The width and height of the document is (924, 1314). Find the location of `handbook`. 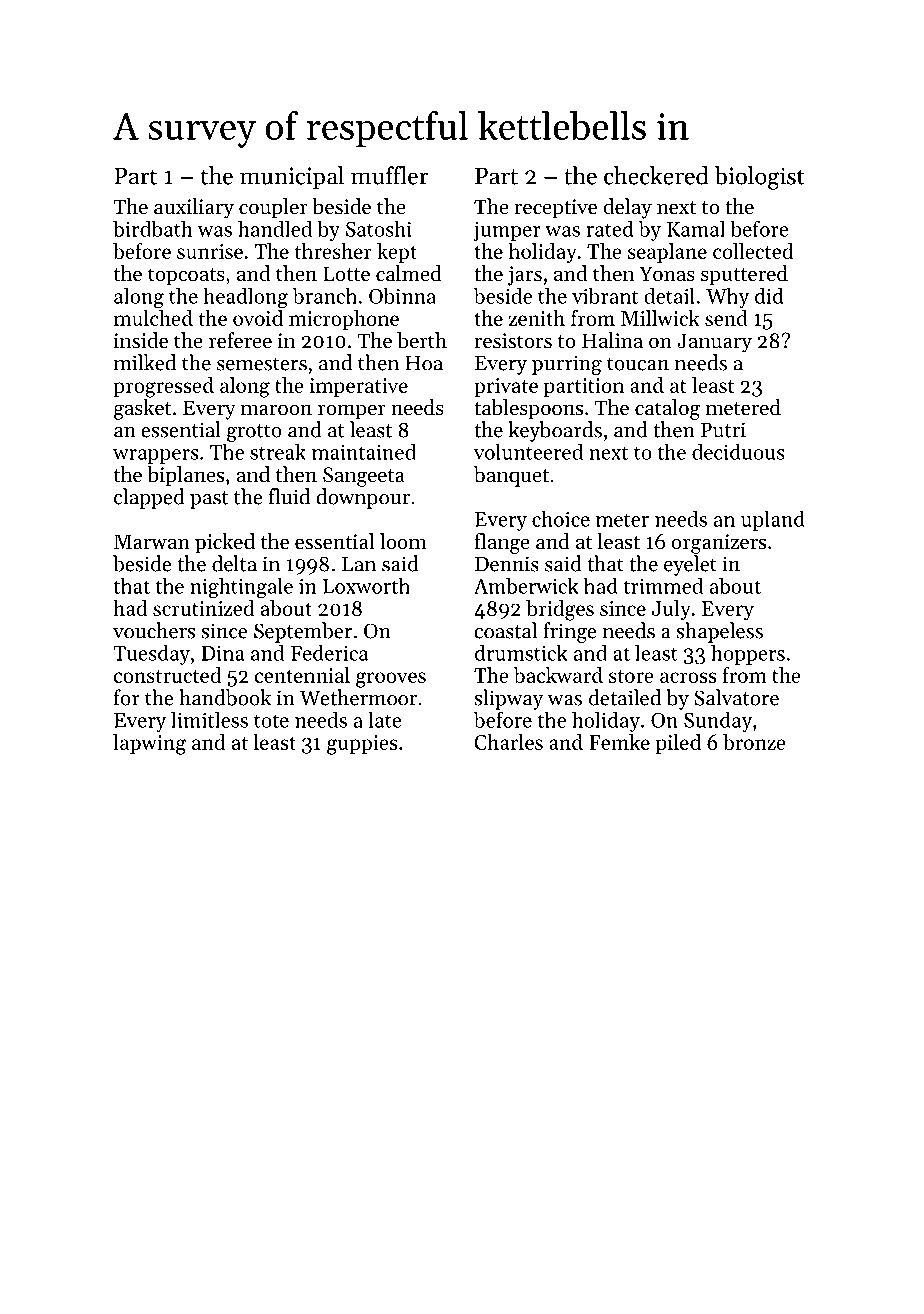

handbook is located at coordinates (225, 697).
